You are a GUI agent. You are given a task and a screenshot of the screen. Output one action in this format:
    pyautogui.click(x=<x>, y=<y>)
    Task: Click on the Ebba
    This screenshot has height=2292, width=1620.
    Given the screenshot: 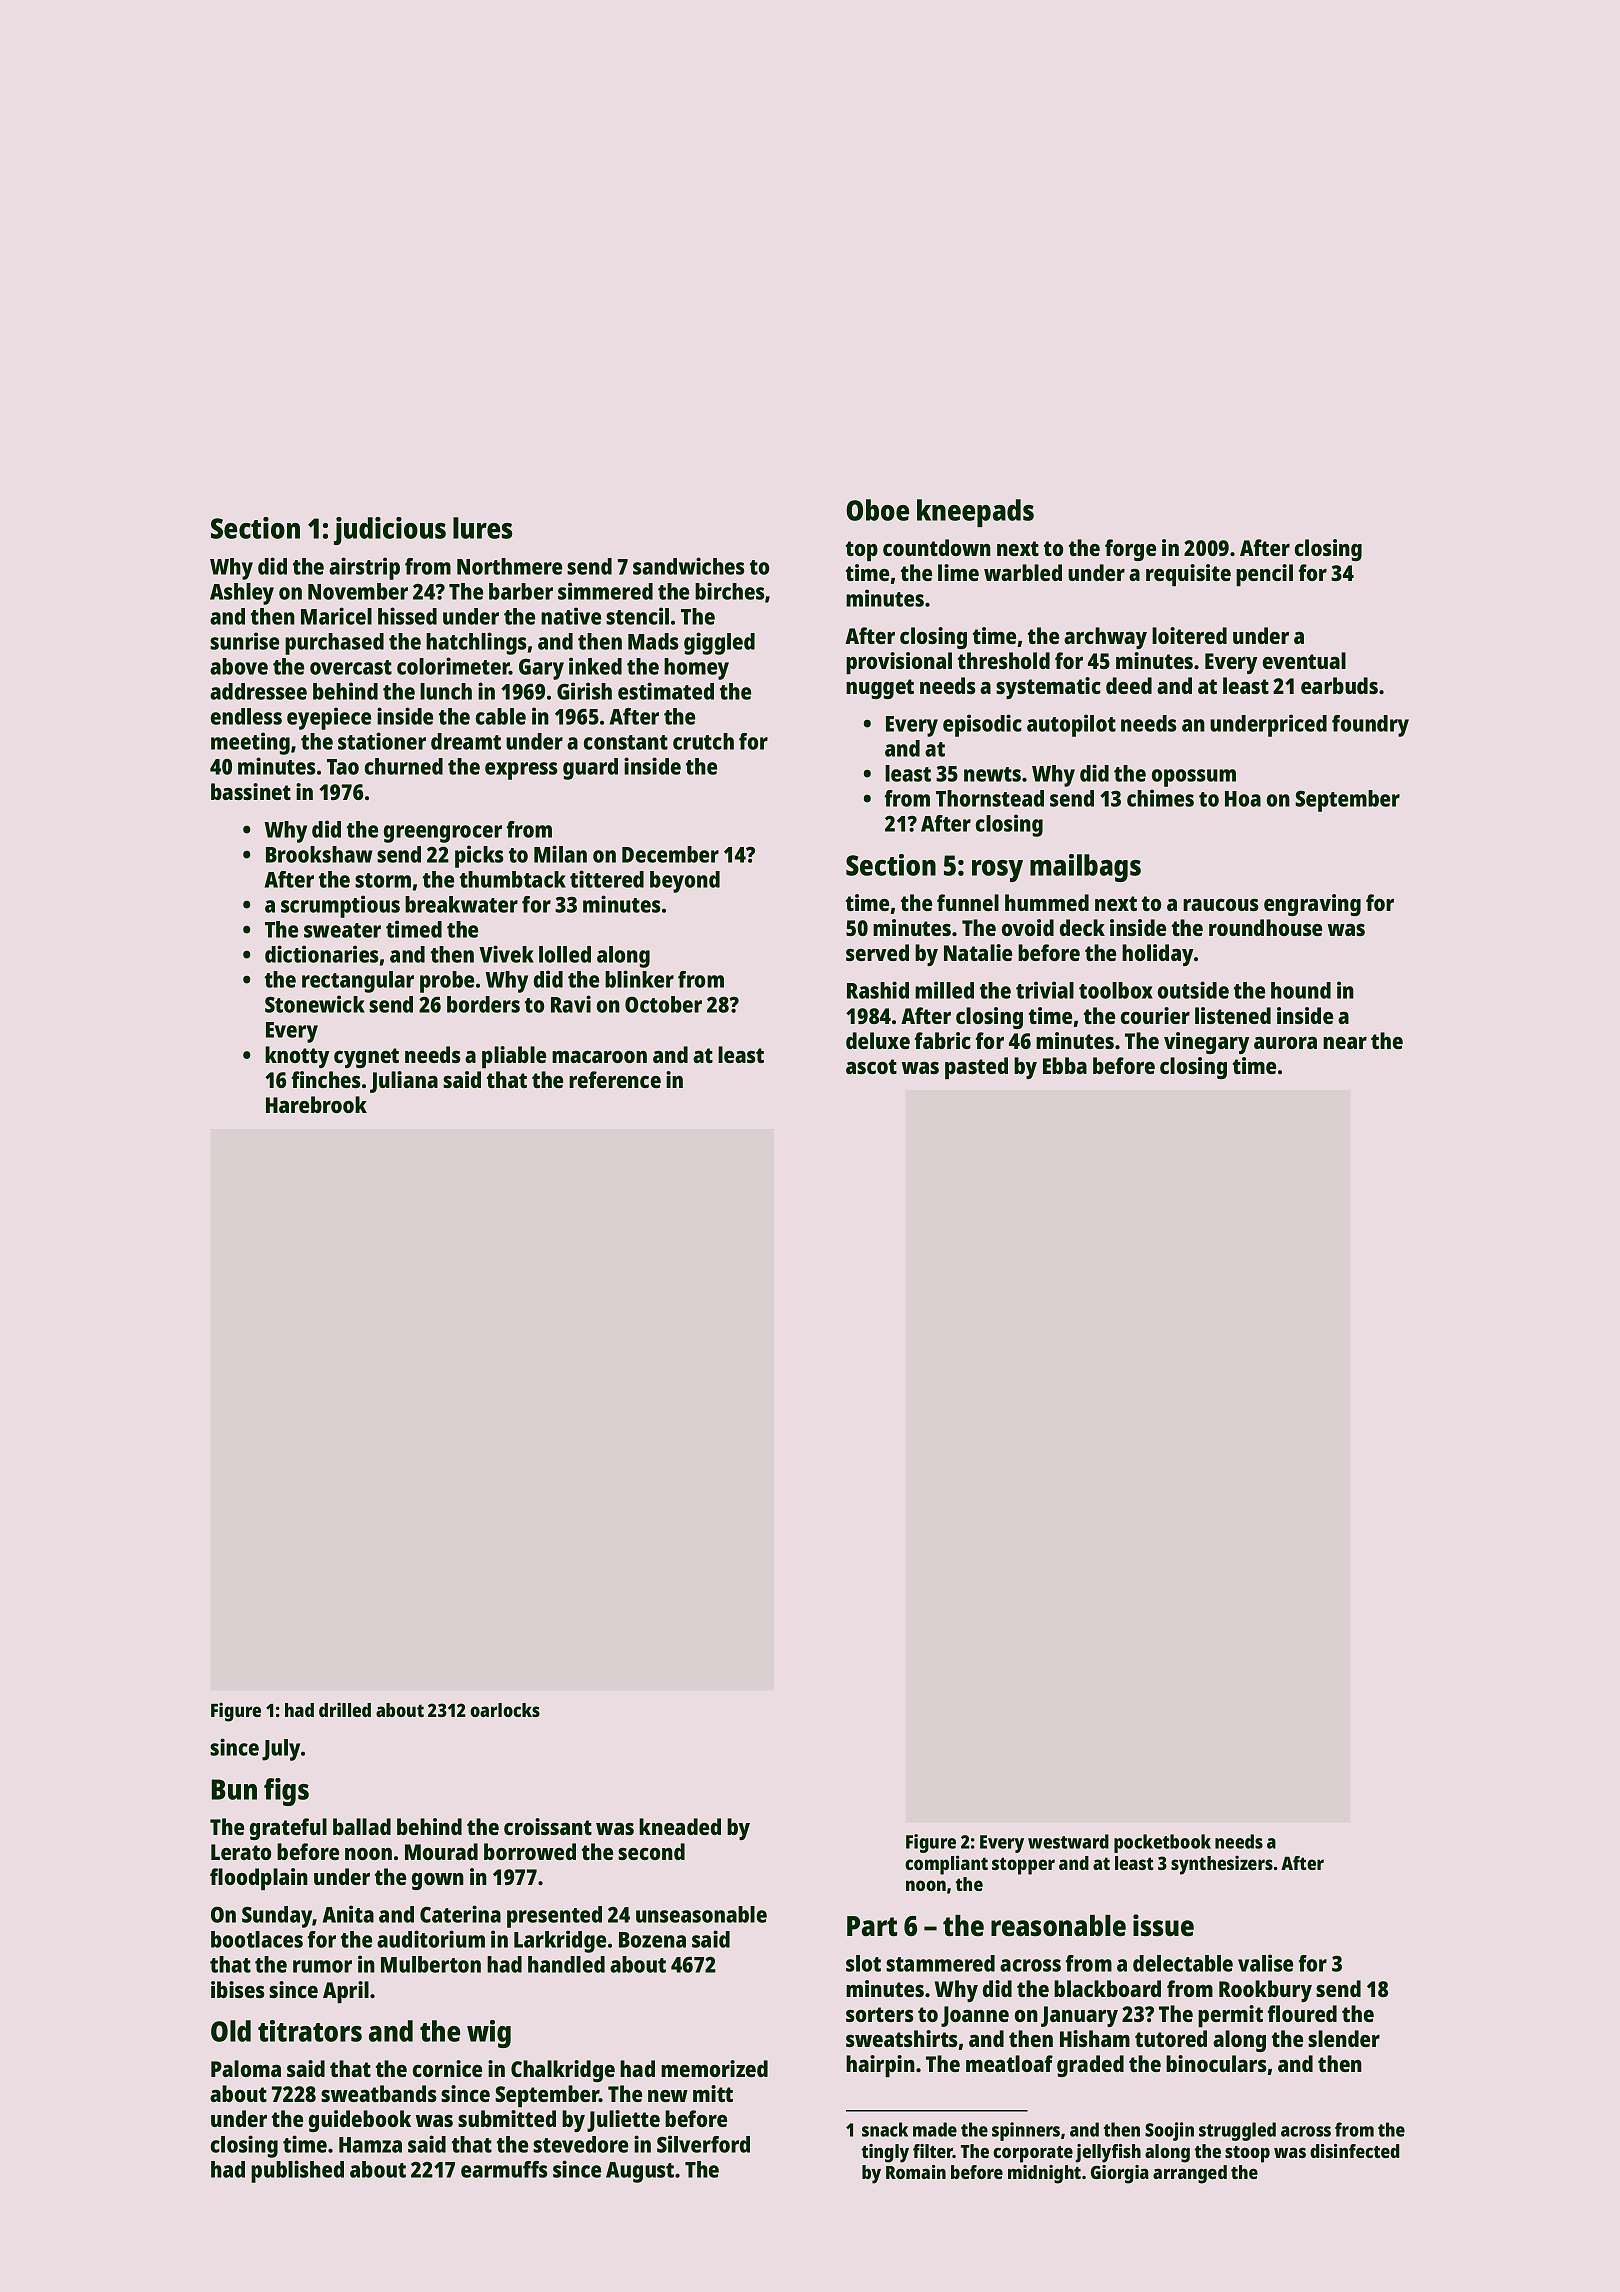 What is the action you would take?
    pyautogui.click(x=1065, y=1065)
